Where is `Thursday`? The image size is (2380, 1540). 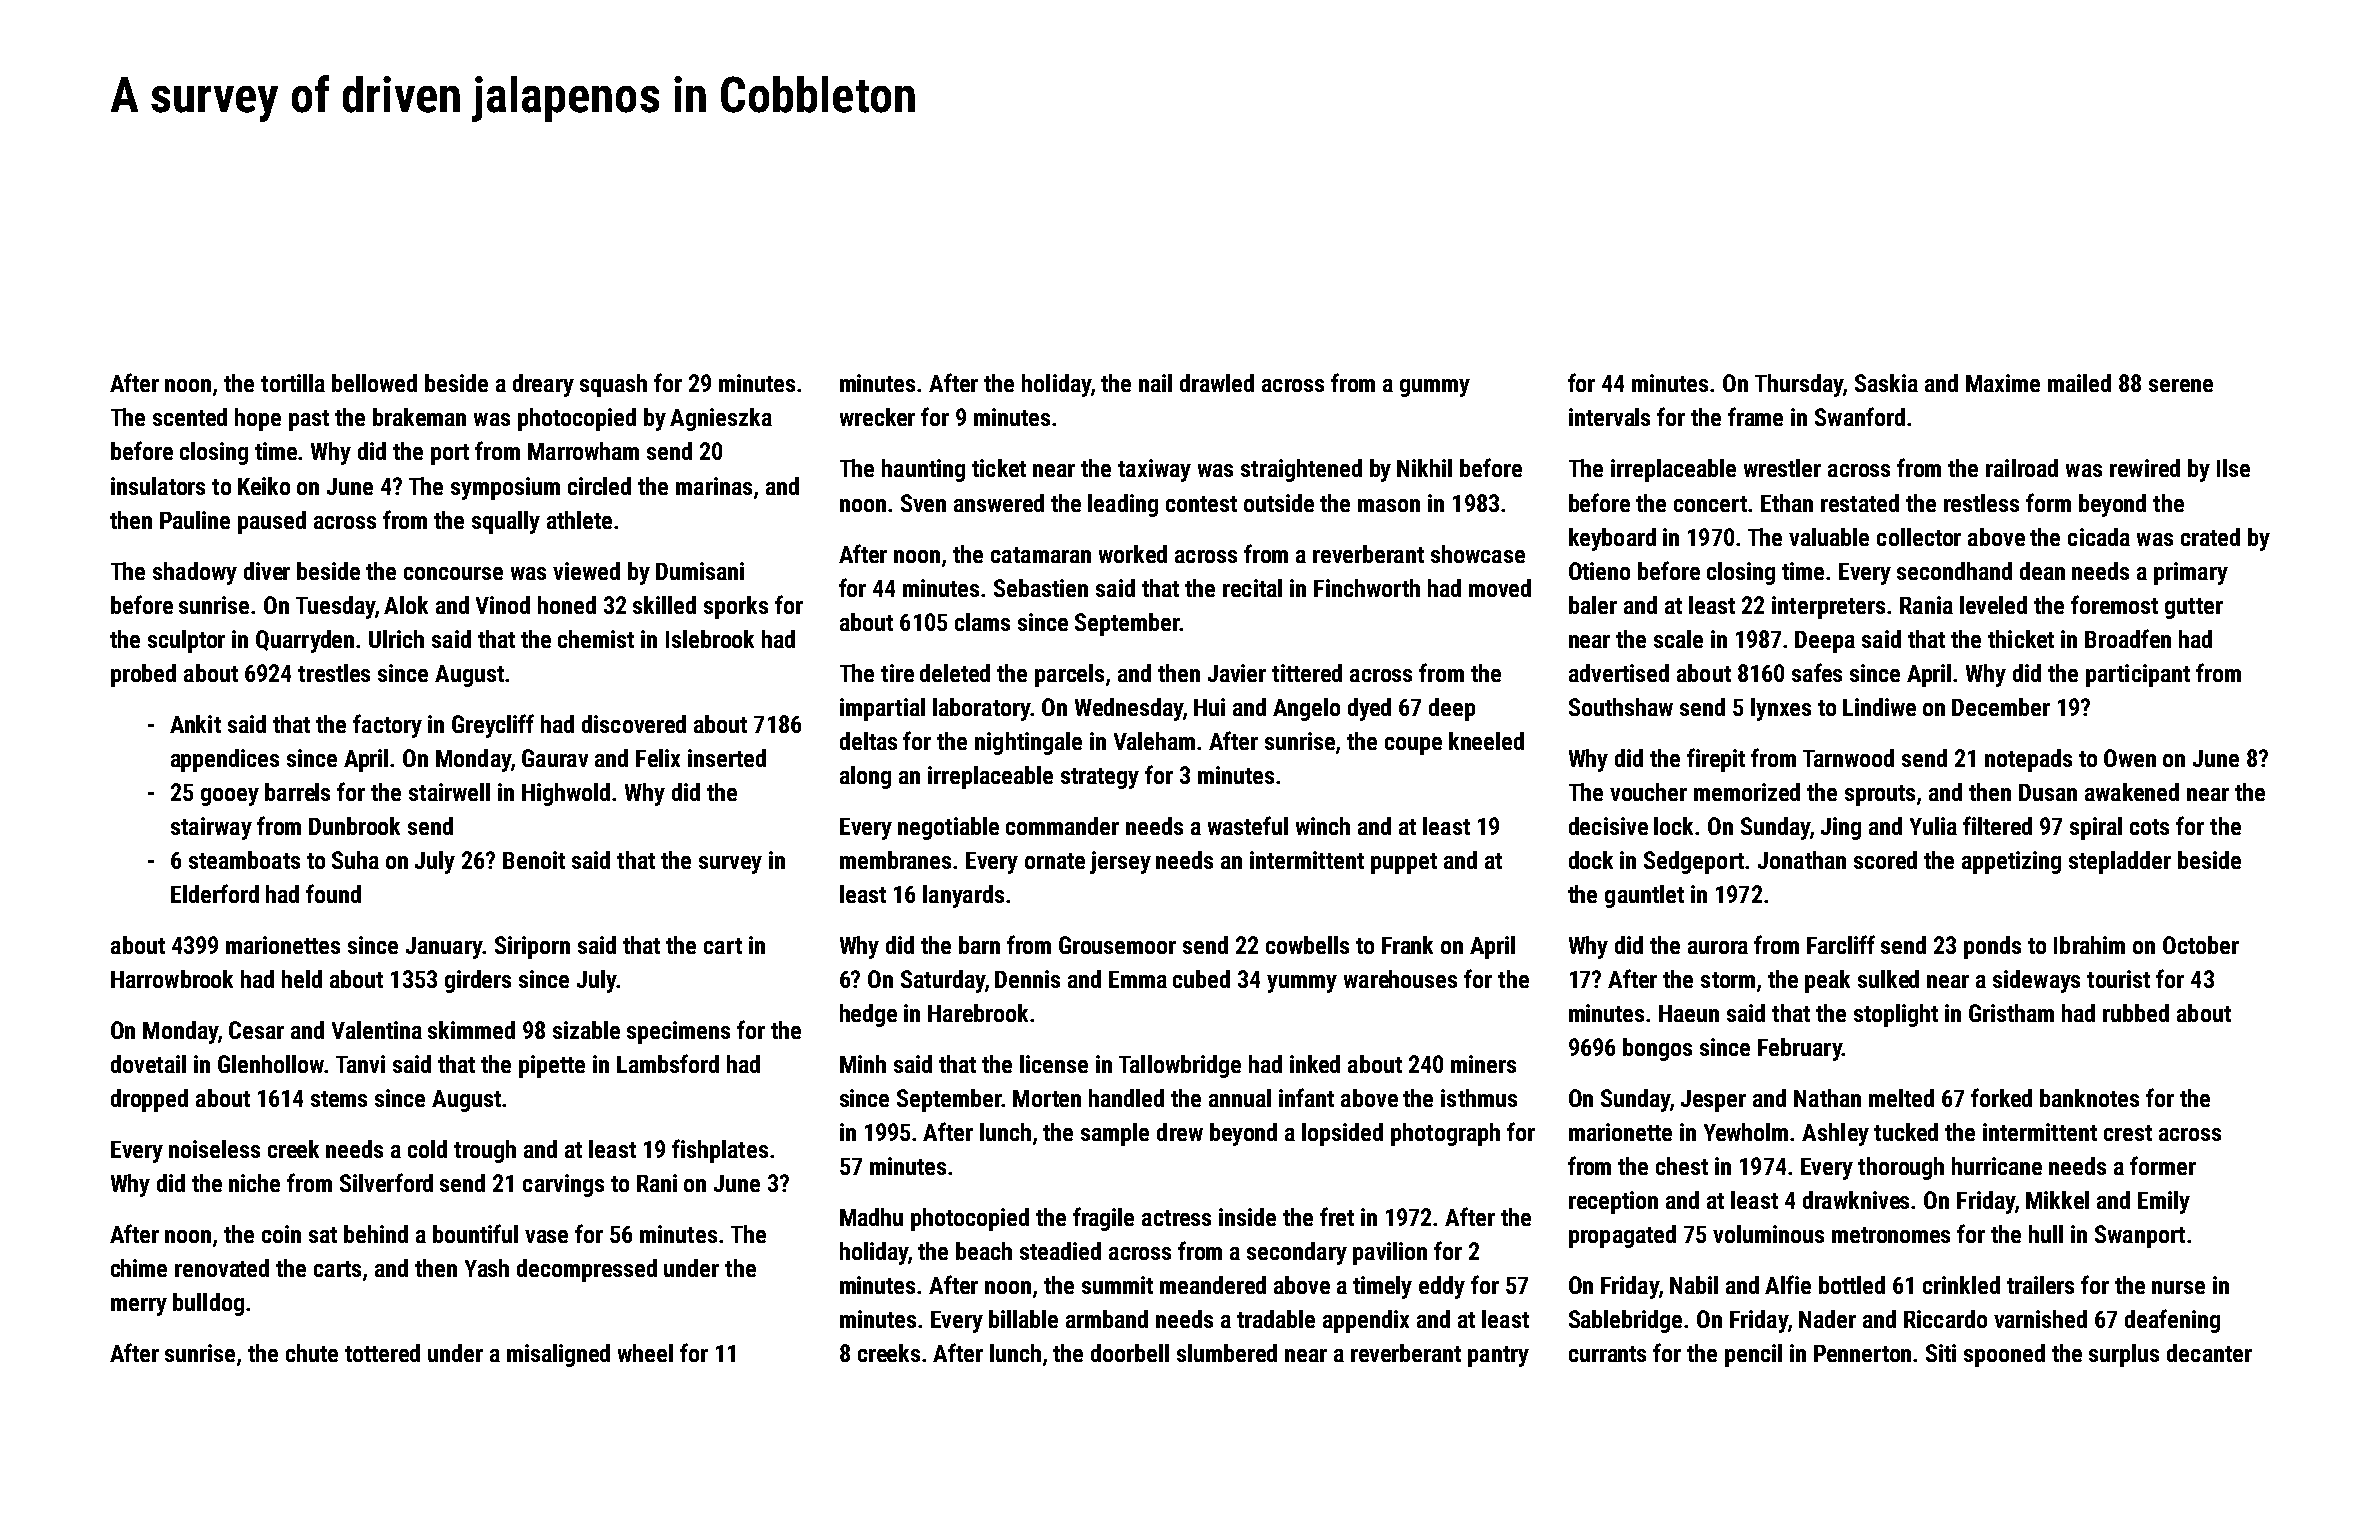
Thursday is located at coordinates (1799, 385).
